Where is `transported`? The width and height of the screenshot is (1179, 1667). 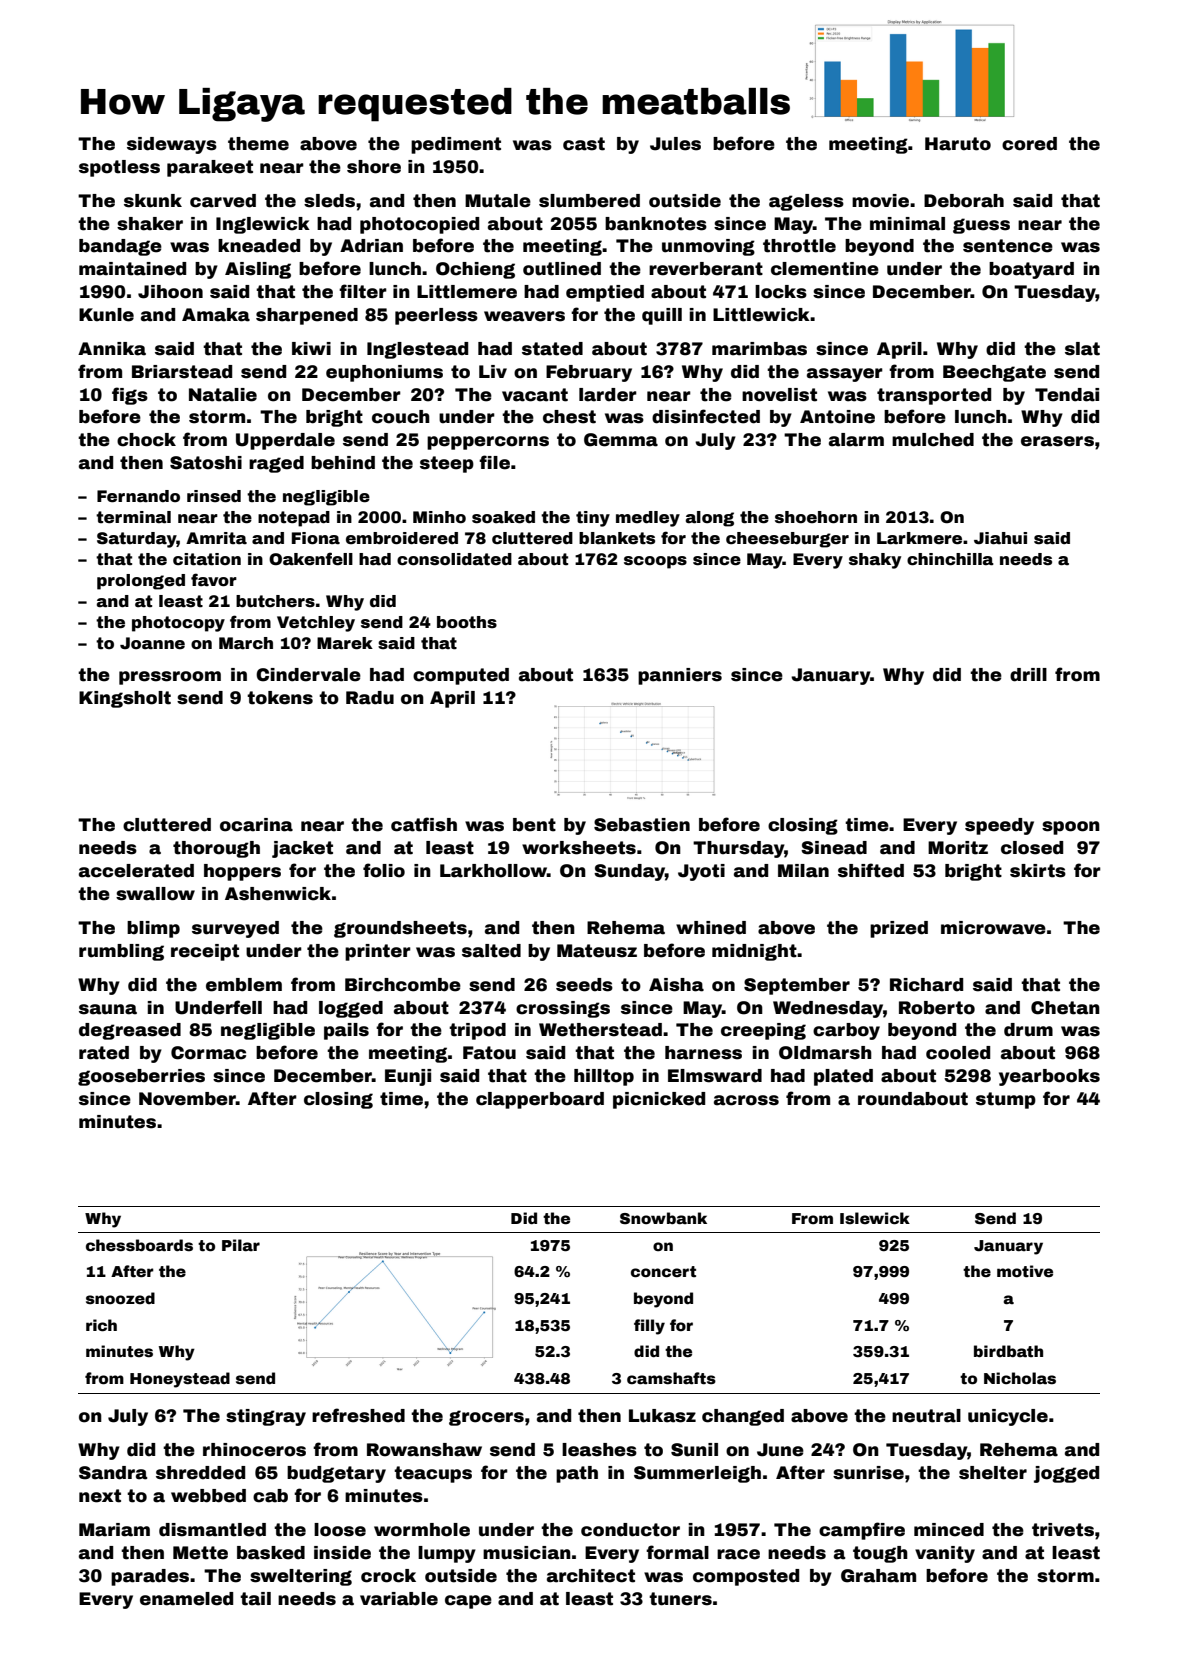
transported is located at coordinates (934, 396).
